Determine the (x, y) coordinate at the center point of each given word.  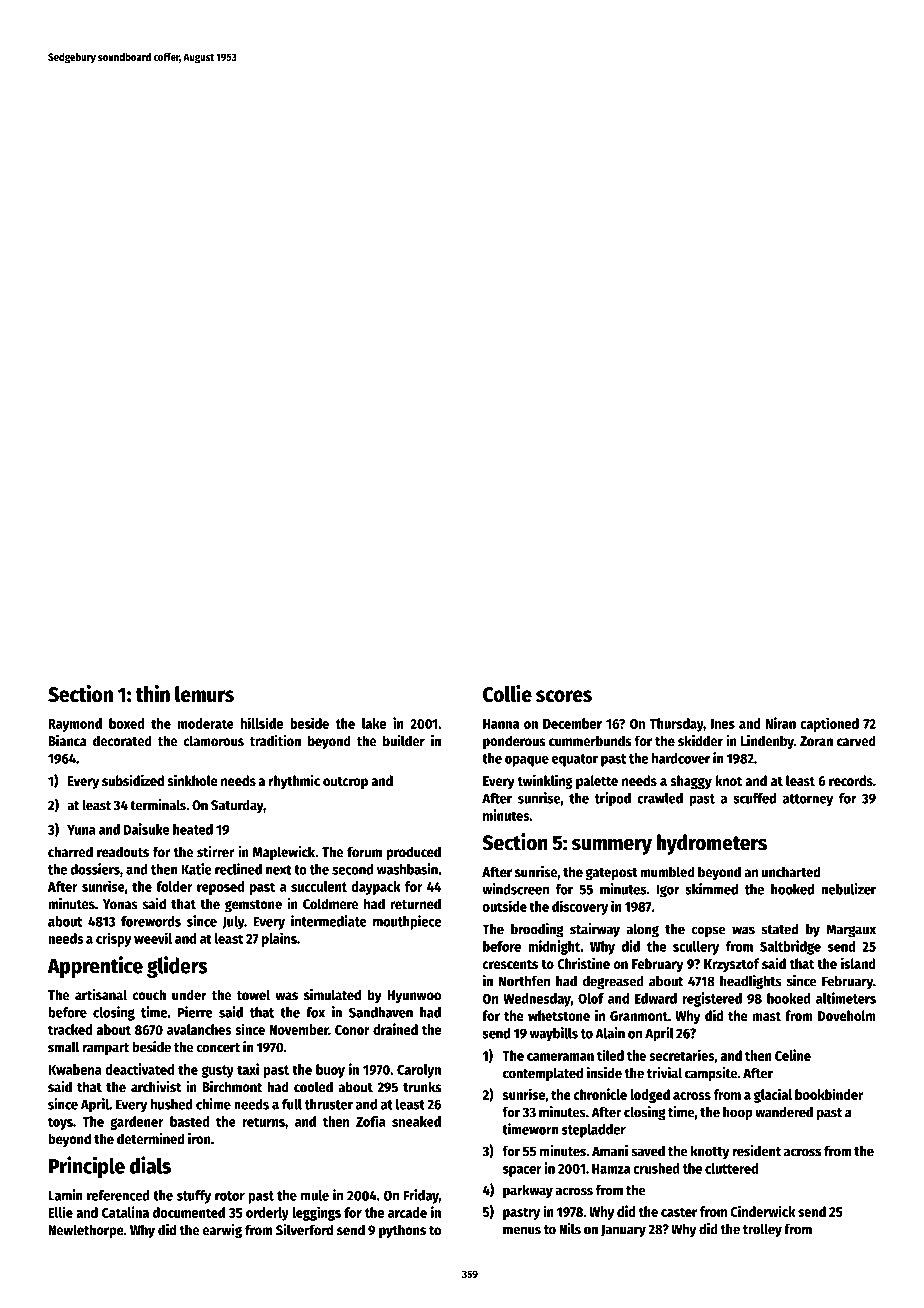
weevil (153, 938)
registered (712, 999)
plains (279, 939)
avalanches (199, 1029)
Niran (781, 723)
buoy (330, 1071)
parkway (528, 1191)
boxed (127, 723)
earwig (222, 1231)
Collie (507, 693)
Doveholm (847, 1015)
